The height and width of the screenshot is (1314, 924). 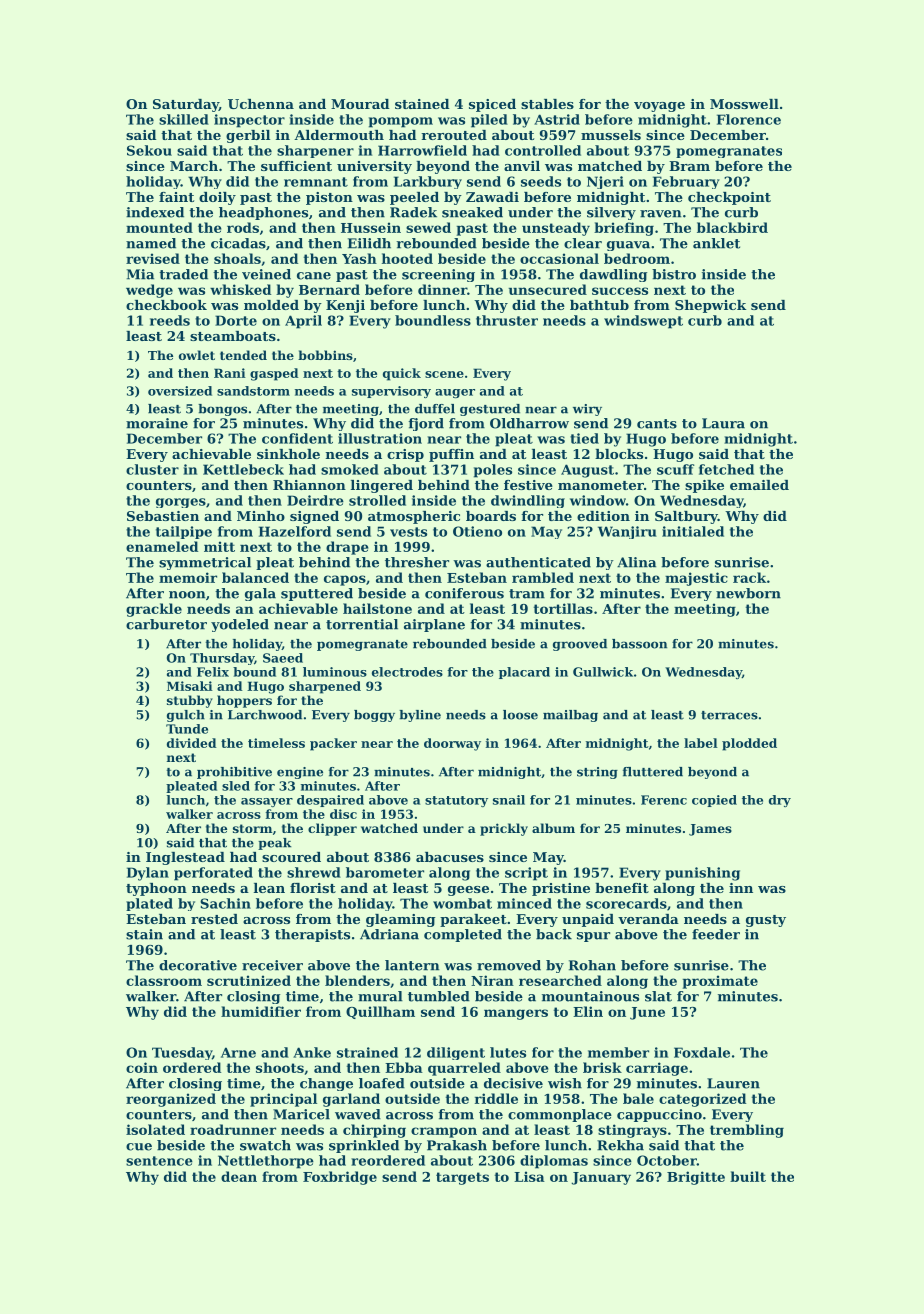 What do you see at coordinates (543, 577) in the screenshot?
I see `rambled` at bounding box center [543, 577].
